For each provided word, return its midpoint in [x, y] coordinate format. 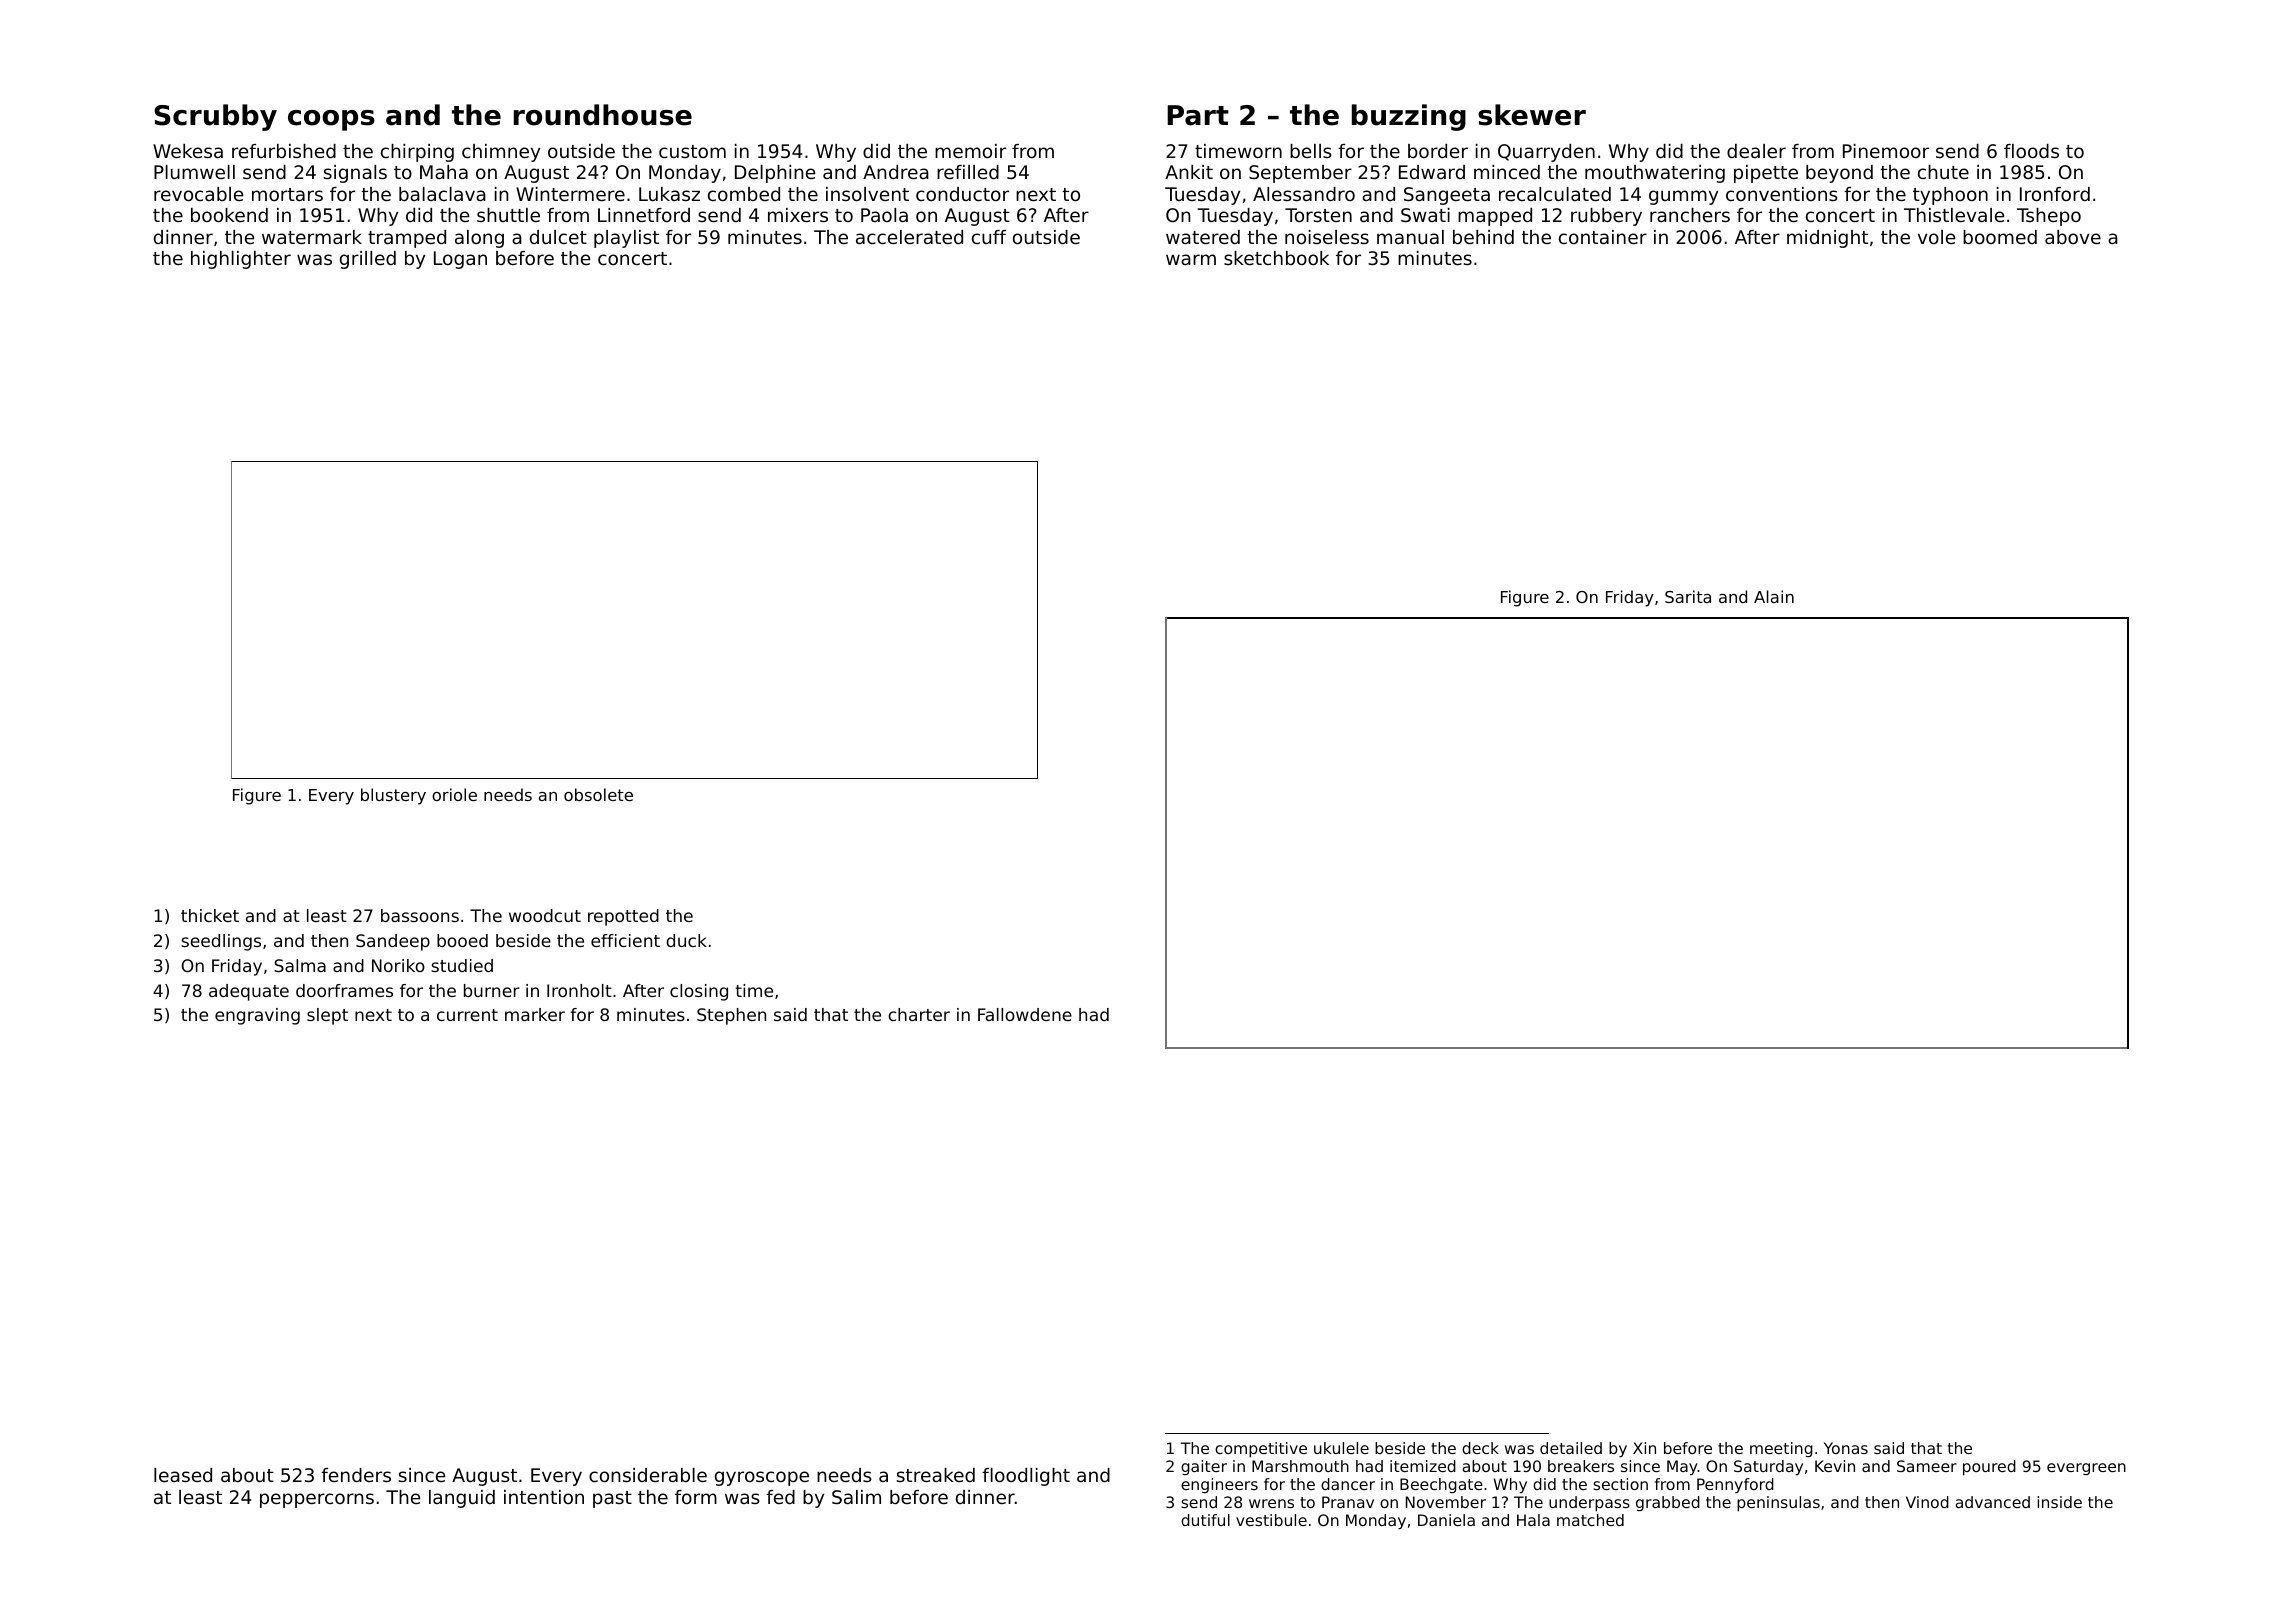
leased [183, 1475]
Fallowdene [1025, 1014]
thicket [210, 915]
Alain [1774, 596]
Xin [1644, 1448]
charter [919, 1014]
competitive [1261, 1450]
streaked [936, 1475]
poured [1989, 1468]
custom [692, 151]
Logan [460, 260]
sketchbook [1276, 258]
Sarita [1688, 596]
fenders [356, 1475]
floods [2031, 151]
